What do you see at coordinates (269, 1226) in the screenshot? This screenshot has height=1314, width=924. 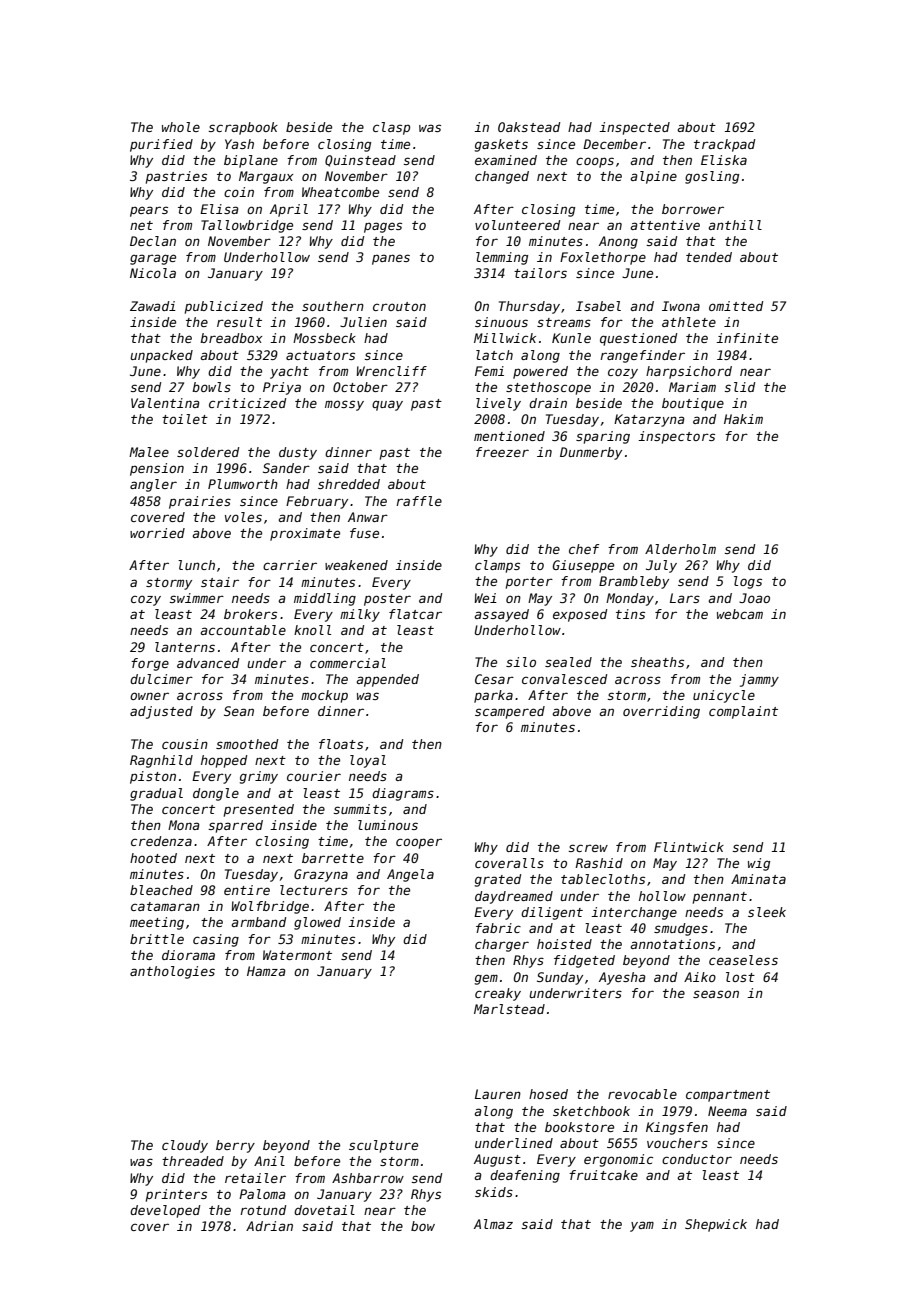 I see `Adrian` at bounding box center [269, 1226].
